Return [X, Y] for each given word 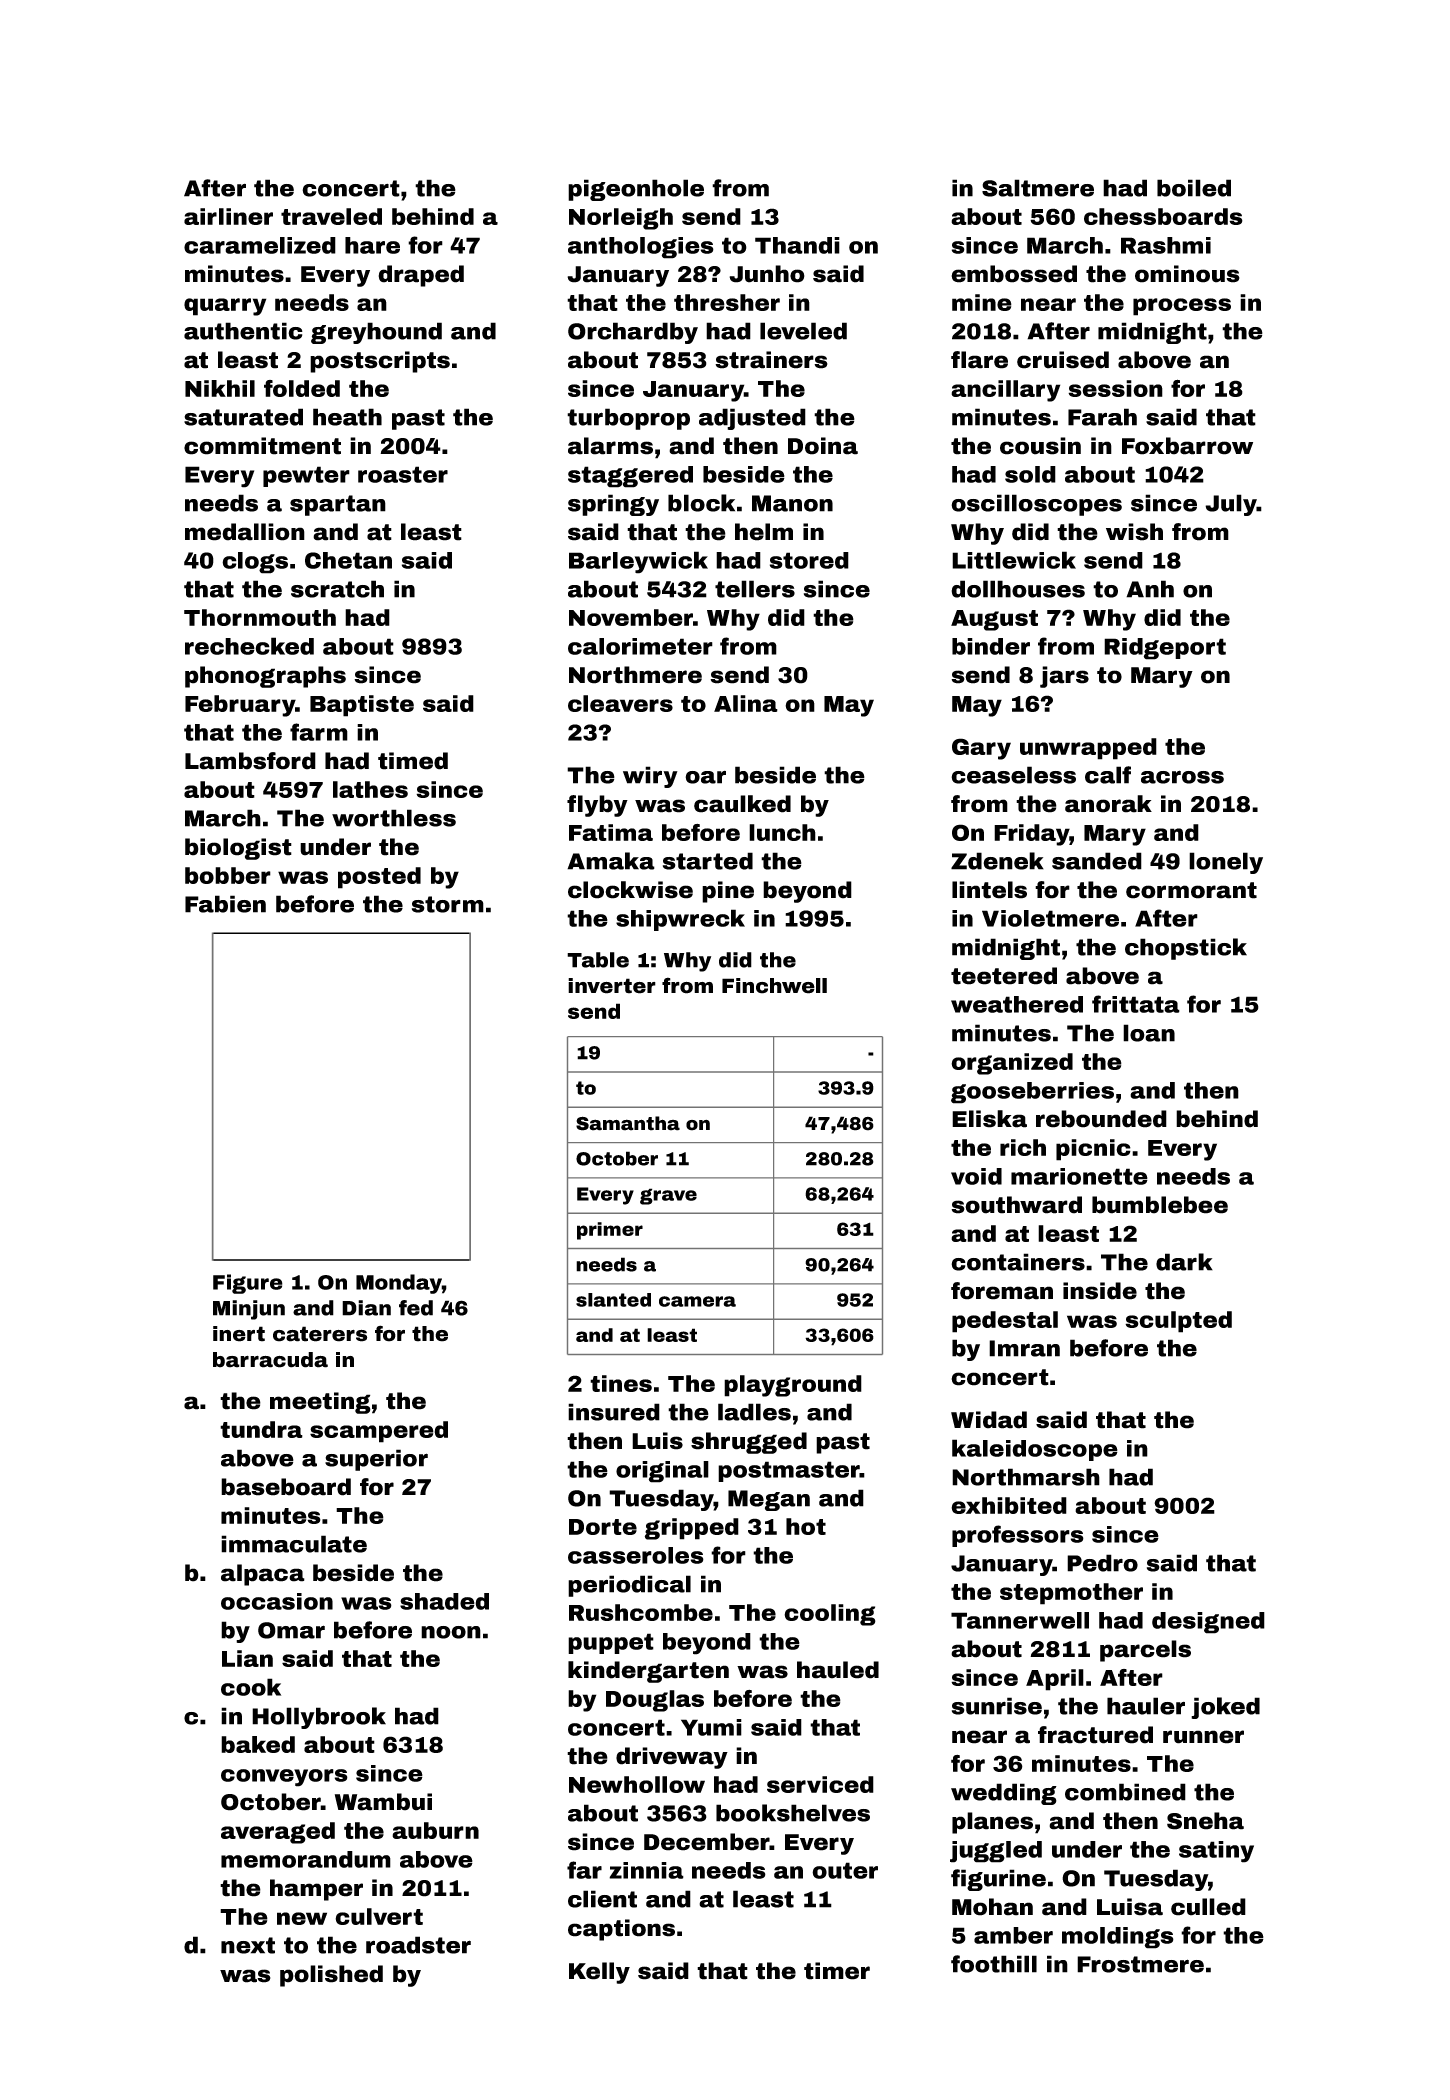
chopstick [1186, 949]
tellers [755, 589]
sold [1030, 474]
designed [1208, 1623]
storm [448, 904]
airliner [228, 216]
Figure [248, 1284]
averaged [278, 1833]
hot [806, 1526]
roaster [403, 474]
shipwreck [680, 920]
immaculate [294, 1544]
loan [1149, 1033]
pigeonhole [636, 190]
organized [1012, 1064]
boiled [1194, 188]
